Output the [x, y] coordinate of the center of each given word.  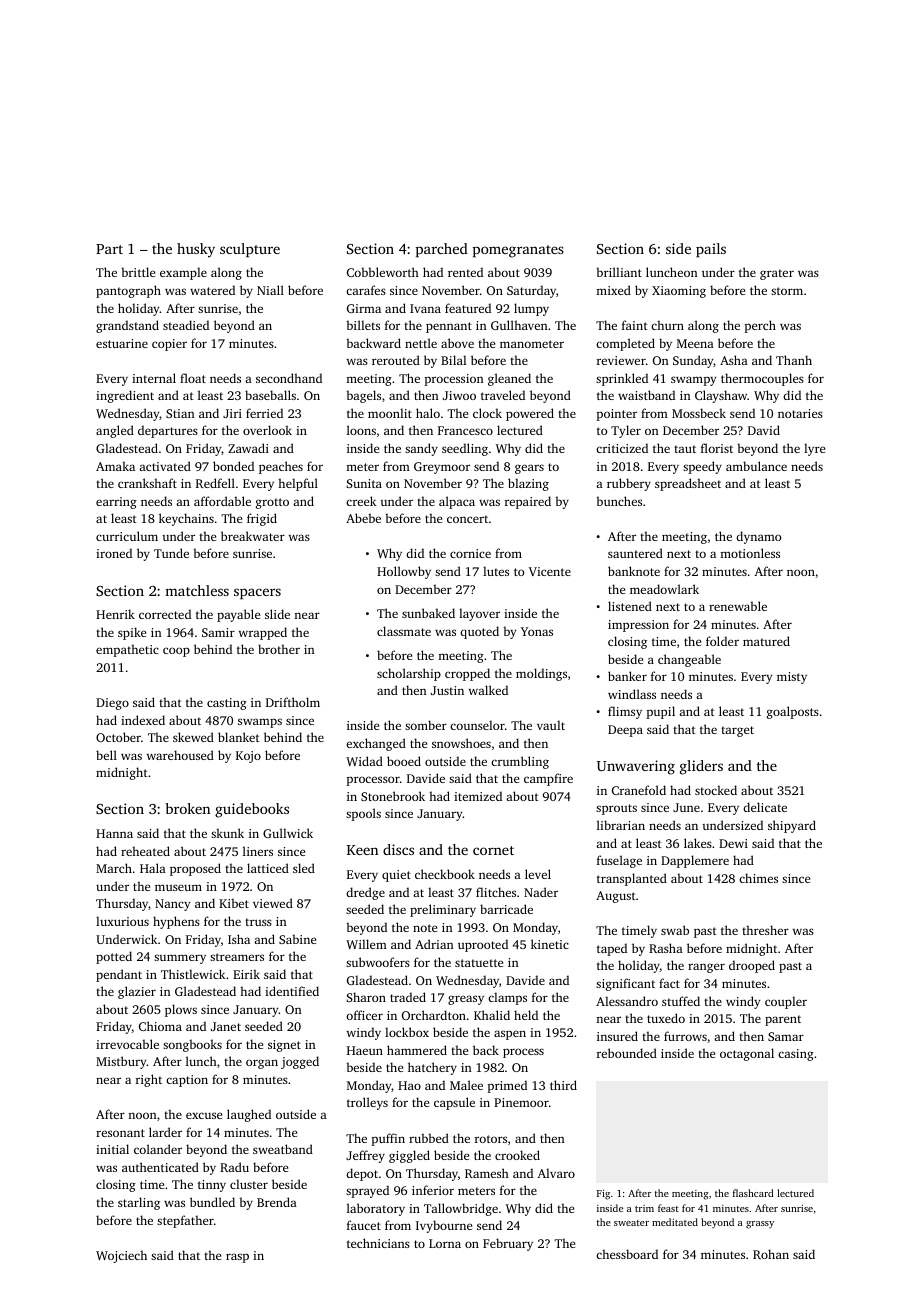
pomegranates [518, 251]
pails [711, 250]
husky [196, 250]
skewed [193, 737]
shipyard [792, 826]
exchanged [376, 744]
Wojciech [121, 1256]
